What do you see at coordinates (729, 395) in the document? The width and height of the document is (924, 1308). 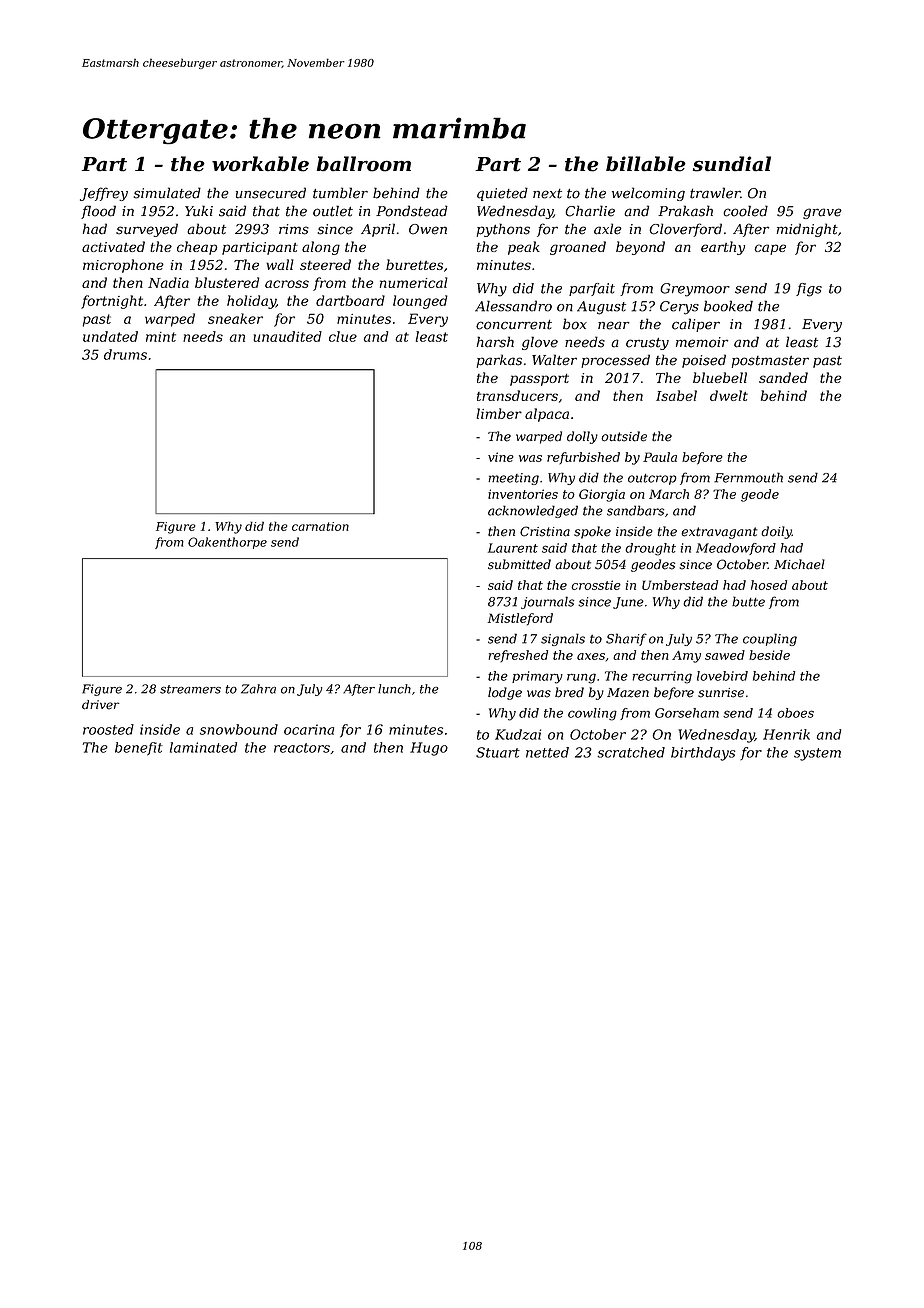 I see `dwelt` at bounding box center [729, 395].
